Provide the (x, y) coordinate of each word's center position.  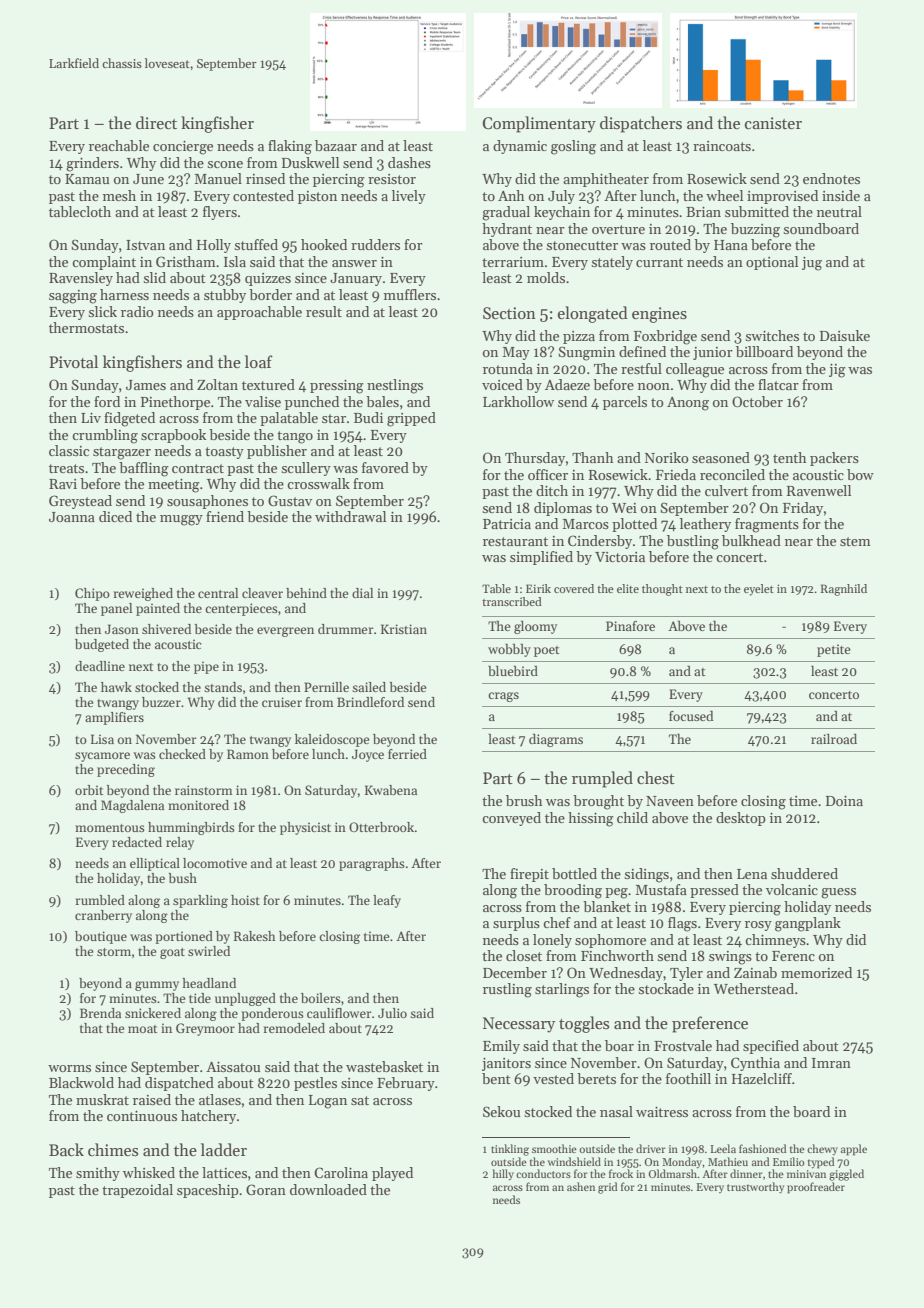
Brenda (100, 1013)
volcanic (792, 889)
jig (837, 371)
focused (691, 715)
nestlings (395, 386)
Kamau (87, 179)
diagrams (556, 740)
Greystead (80, 502)
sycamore (102, 757)
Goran (266, 1189)
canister (773, 123)
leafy (387, 901)
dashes (409, 162)
